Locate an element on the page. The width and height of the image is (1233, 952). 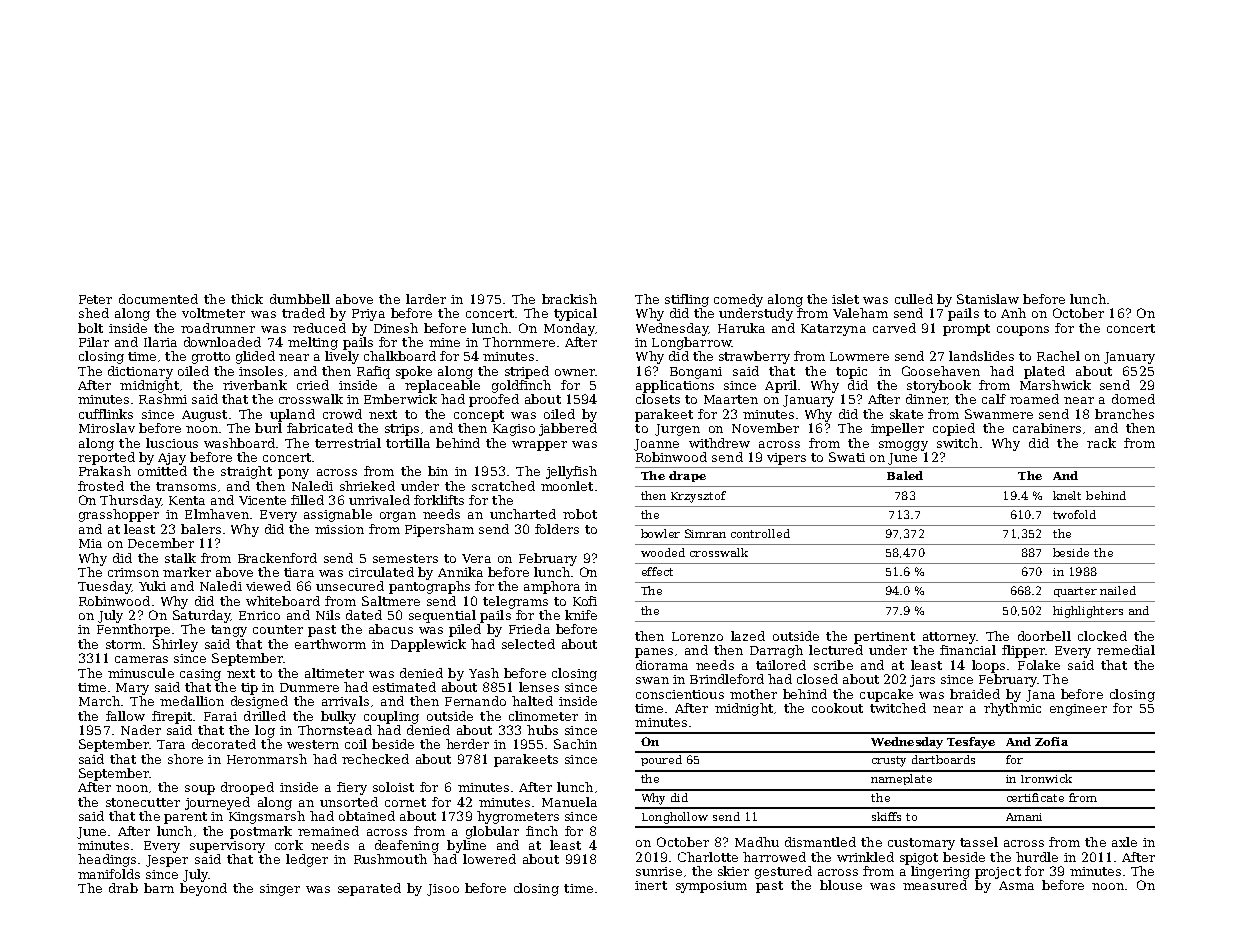
Rafiq is located at coordinates (373, 372).
